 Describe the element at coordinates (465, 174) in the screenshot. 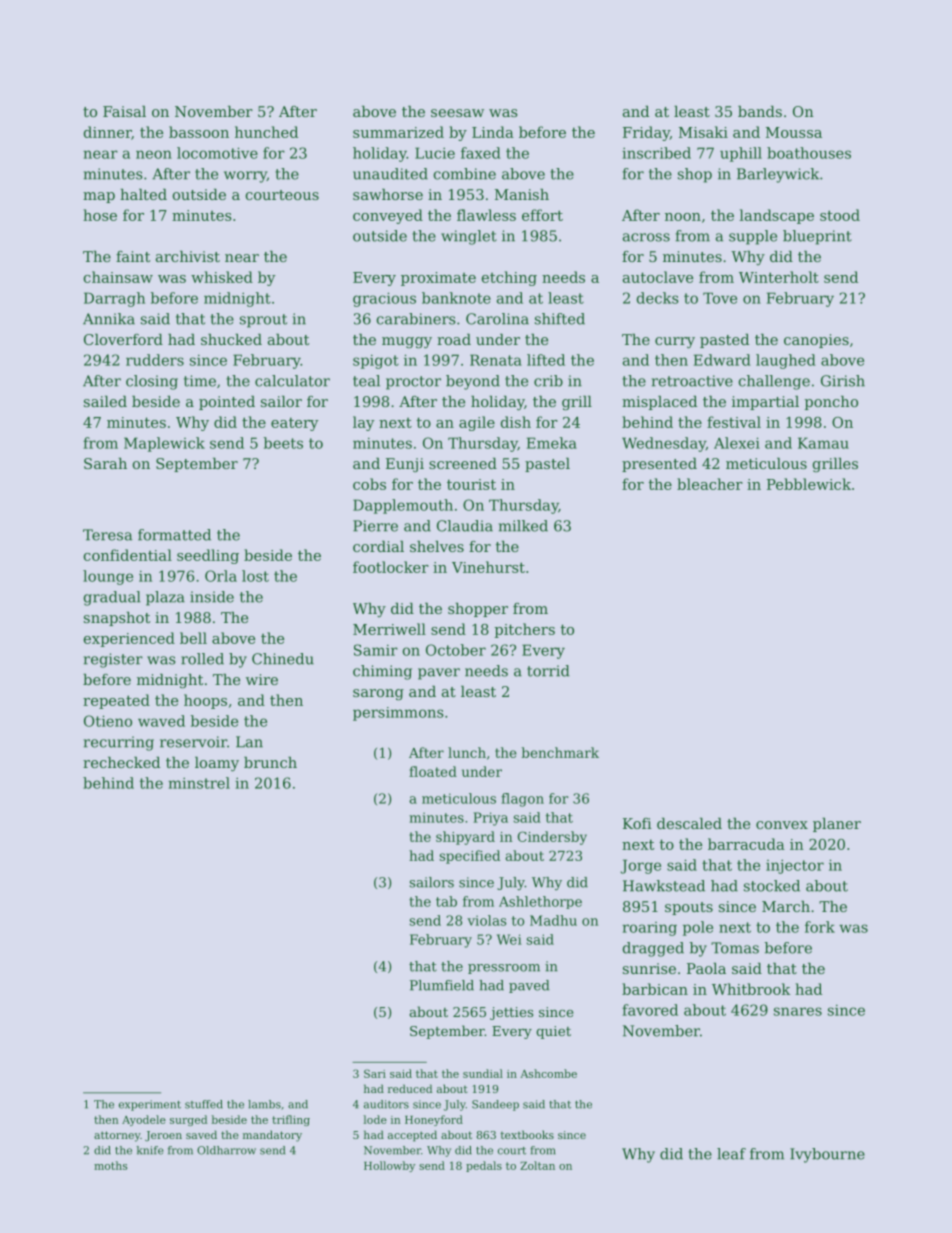

I see `combine` at that location.
